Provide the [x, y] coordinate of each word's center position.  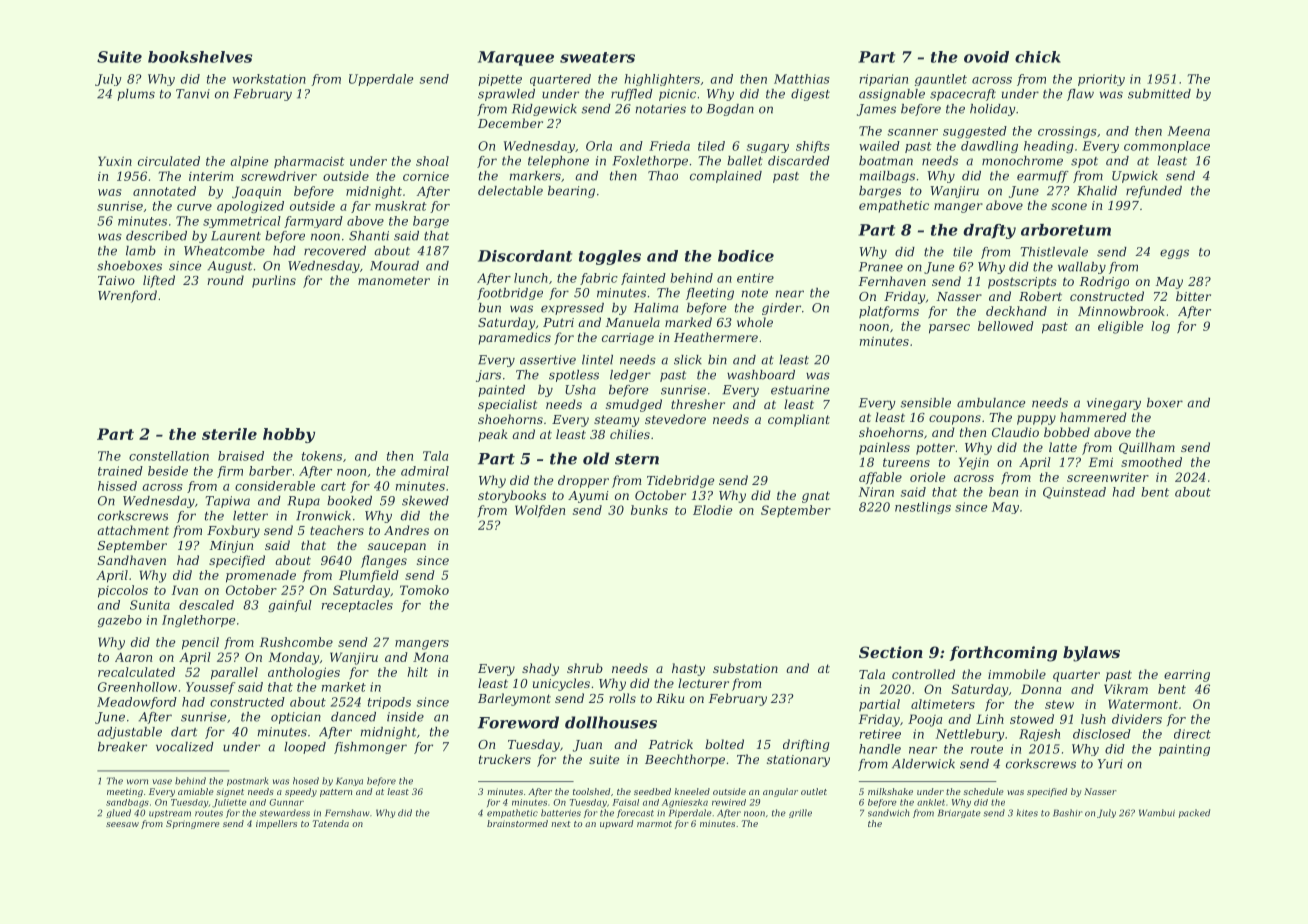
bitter [1193, 296]
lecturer [703, 683]
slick [688, 360]
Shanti [369, 236]
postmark [247, 781]
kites [1027, 813]
